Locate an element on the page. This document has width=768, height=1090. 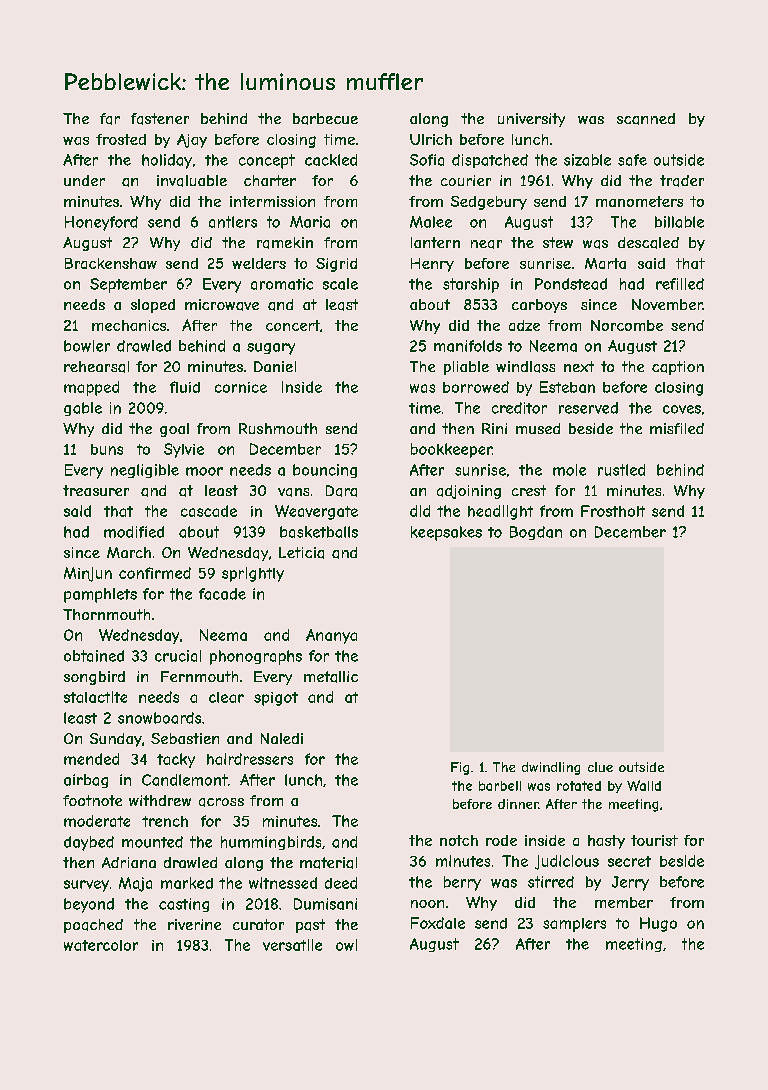
spigot is located at coordinates (276, 699).
